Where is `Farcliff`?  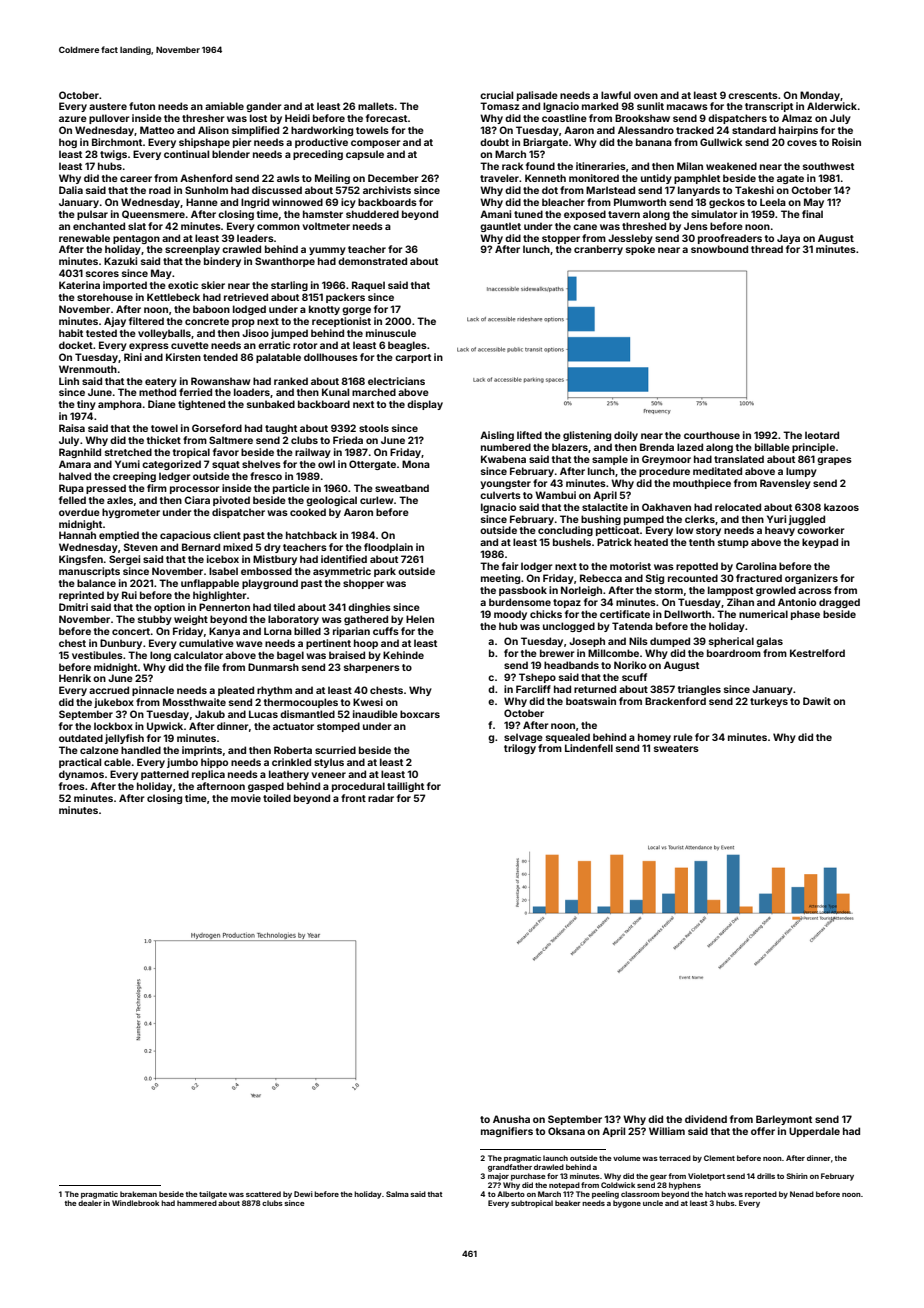 Farcliff is located at coordinates (533, 689).
